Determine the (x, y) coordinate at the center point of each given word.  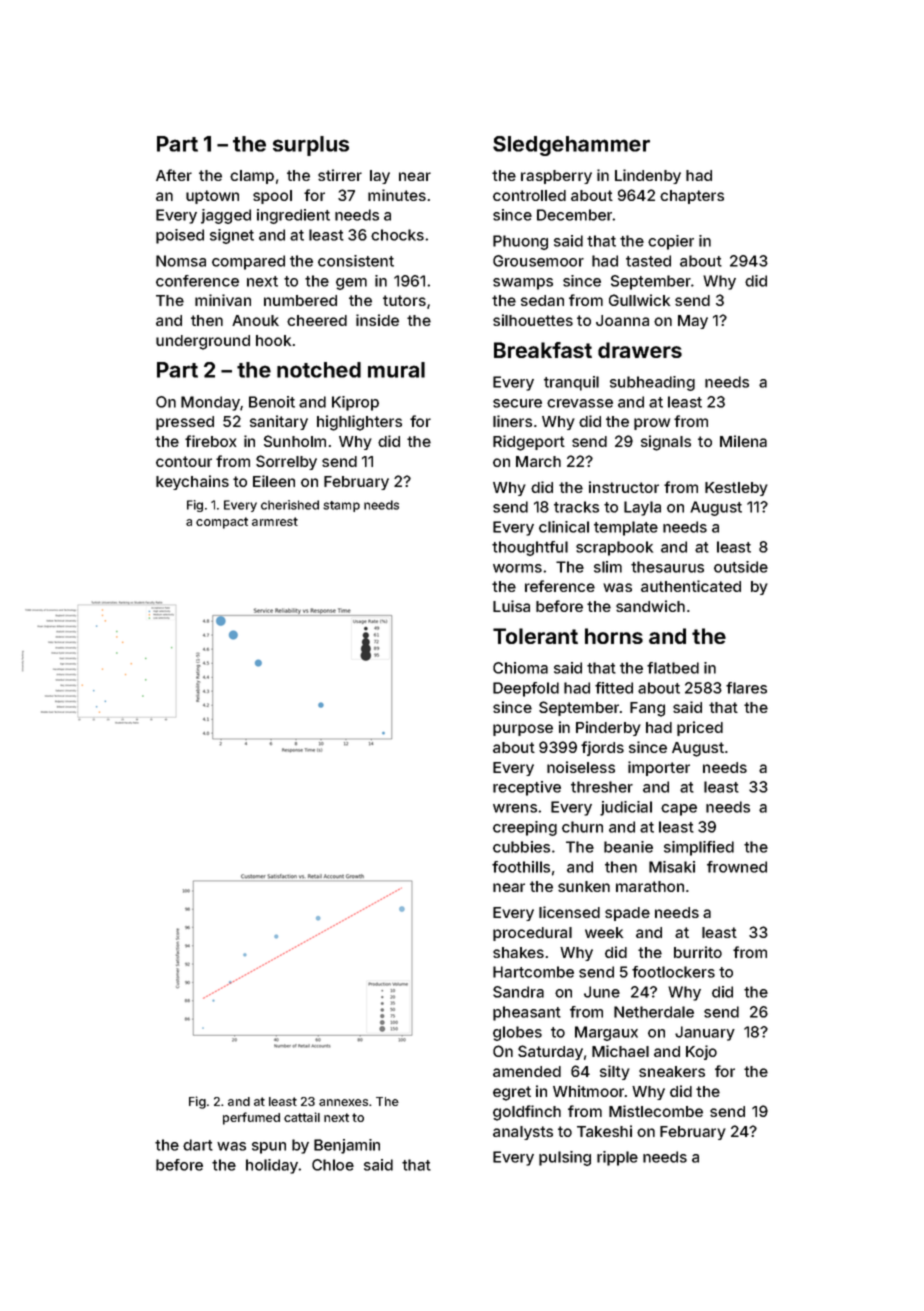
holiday (272, 1166)
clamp (252, 177)
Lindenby (648, 176)
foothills (521, 867)
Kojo (701, 1052)
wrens (515, 808)
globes (517, 1033)
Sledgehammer (571, 146)
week (604, 932)
